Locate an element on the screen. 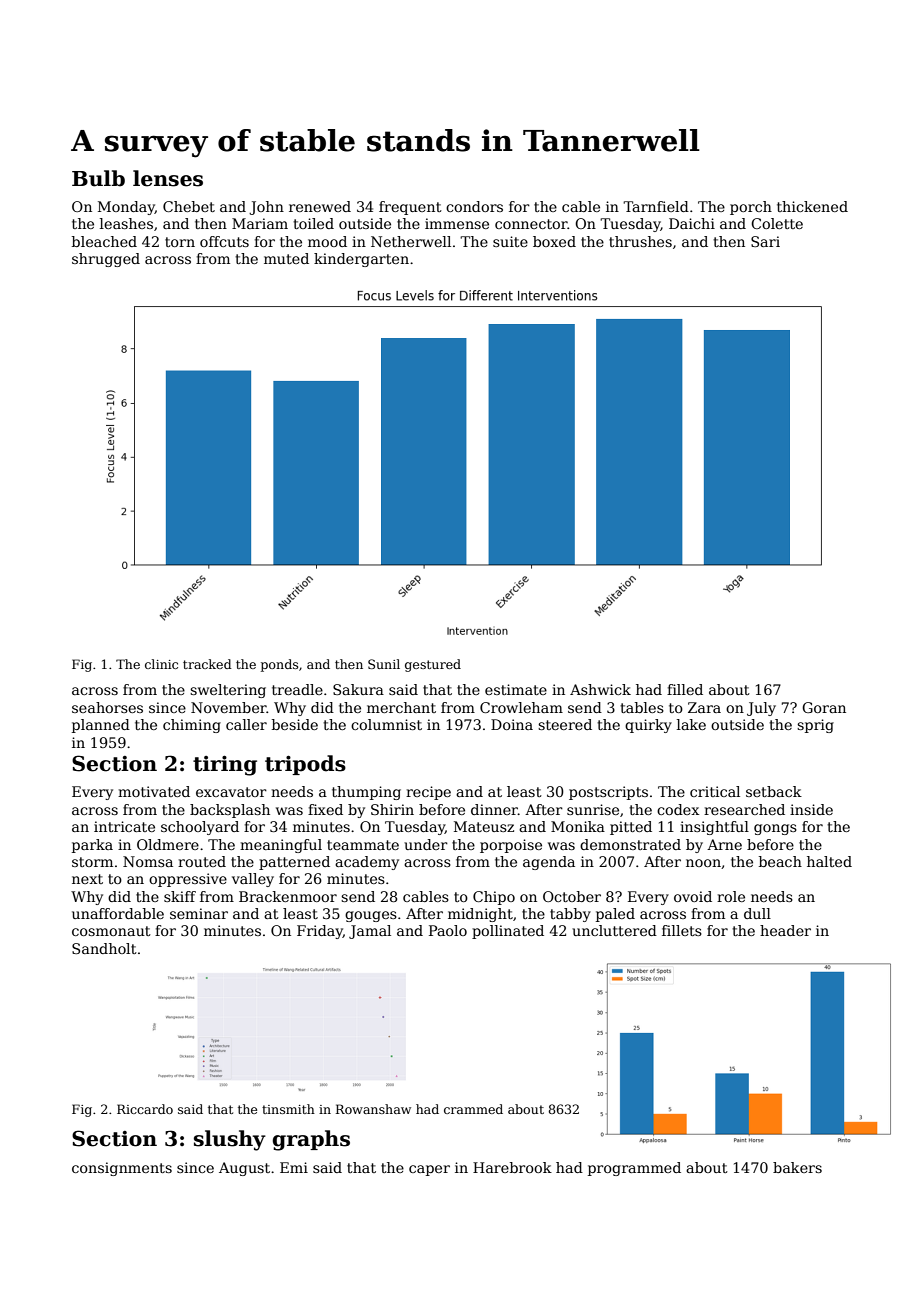 Image resolution: width=924 pixels, height=1308 pixels. codex is located at coordinates (678, 809).
